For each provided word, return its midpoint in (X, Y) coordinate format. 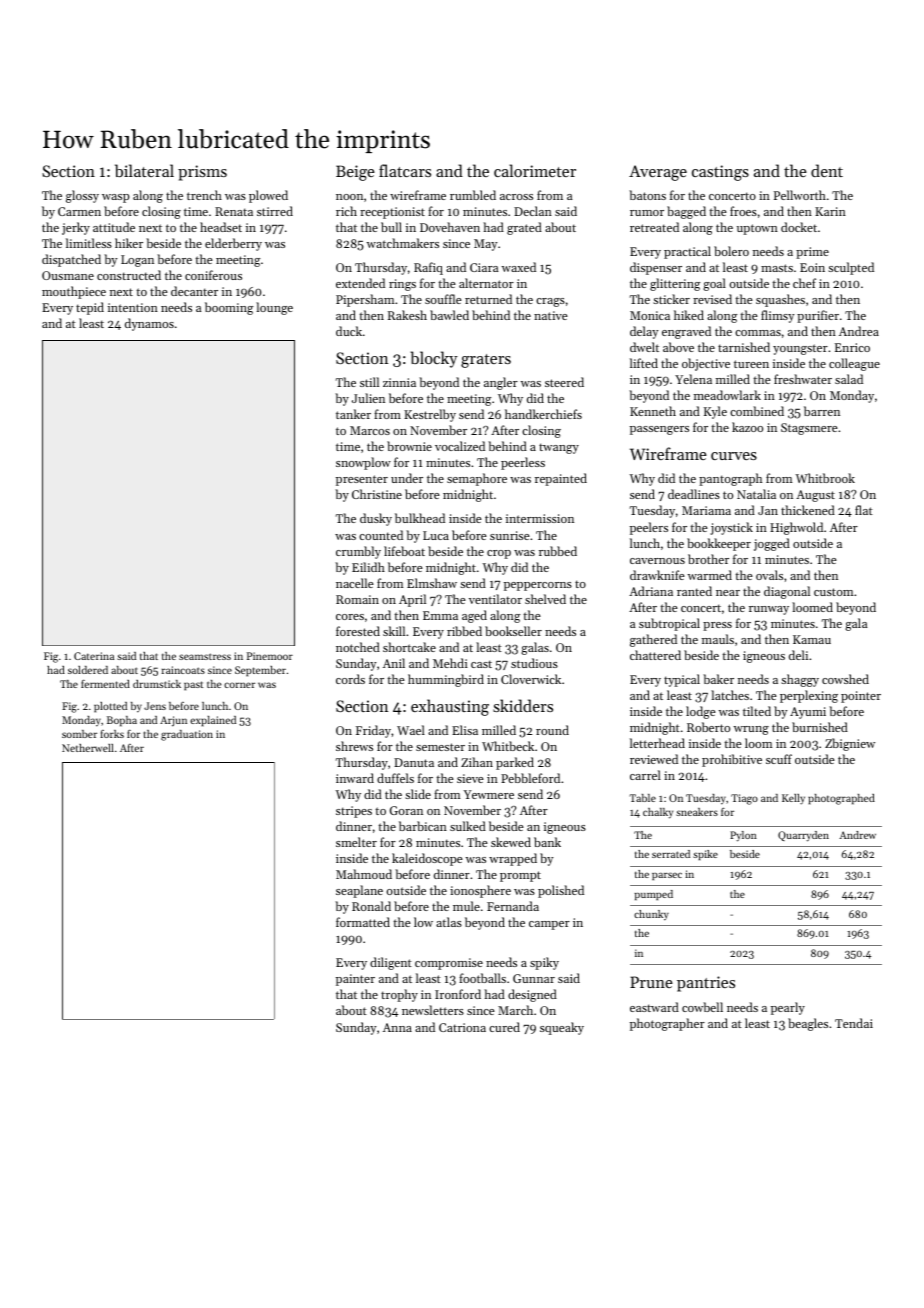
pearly (788, 1008)
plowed (268, 196)
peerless (523, 463)
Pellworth (800, 195)
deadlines (694, 494)
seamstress (205, 656)
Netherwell (88, 748)
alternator (486, 283)
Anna (397, 1027)
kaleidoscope (427, 859)
